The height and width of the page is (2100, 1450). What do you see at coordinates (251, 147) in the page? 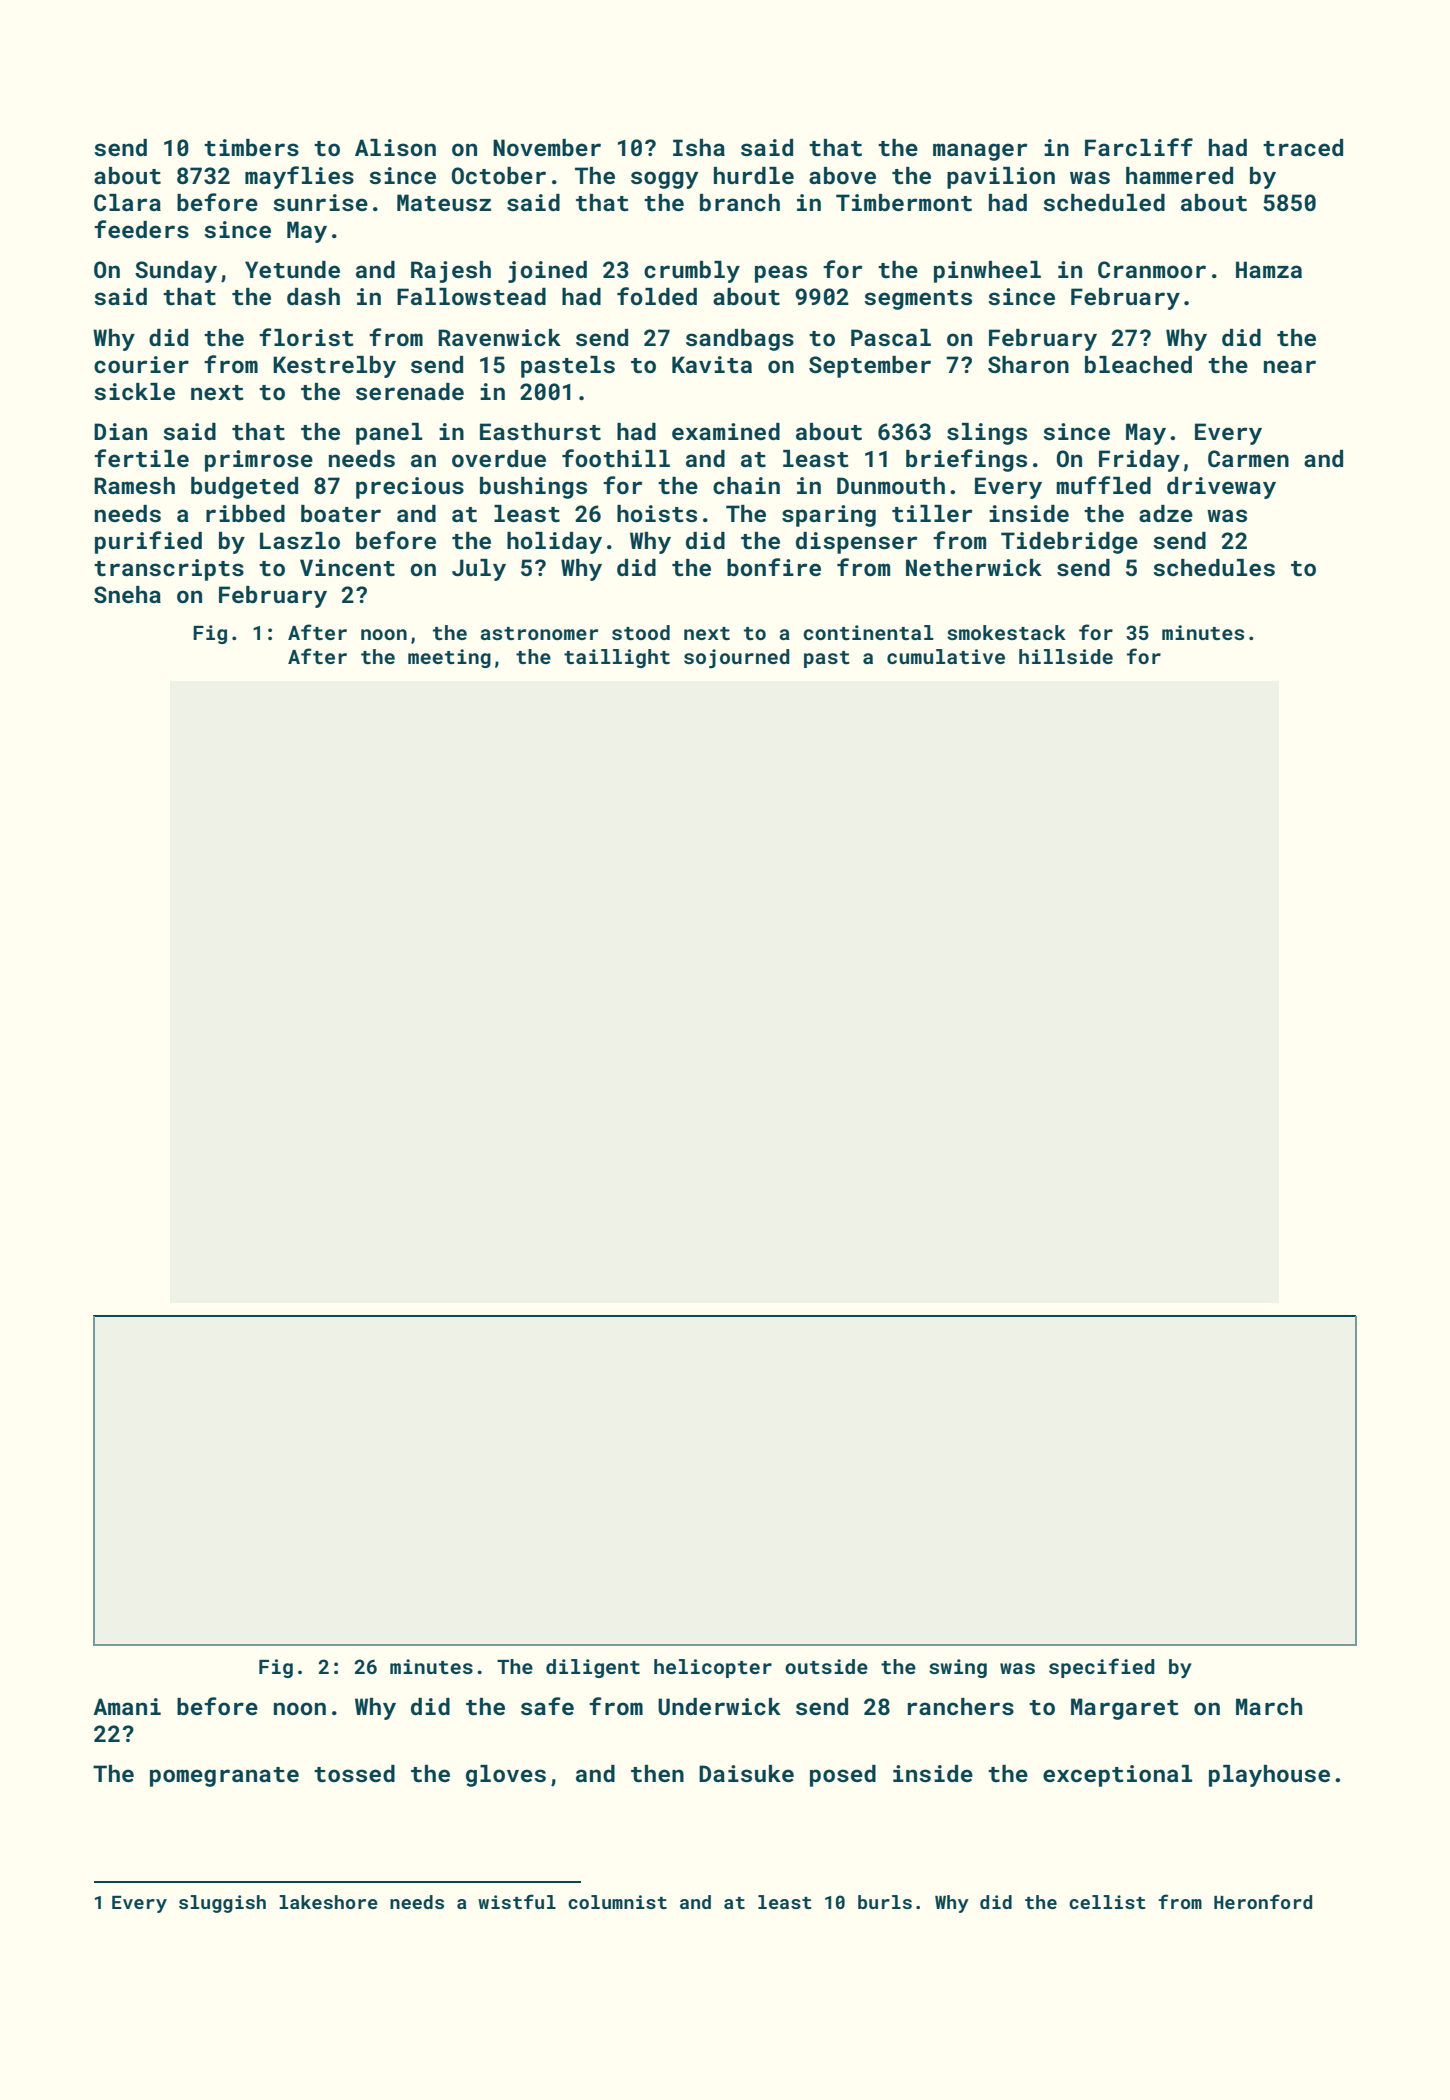
I see `timbers` at bounding box center [251, 147].
